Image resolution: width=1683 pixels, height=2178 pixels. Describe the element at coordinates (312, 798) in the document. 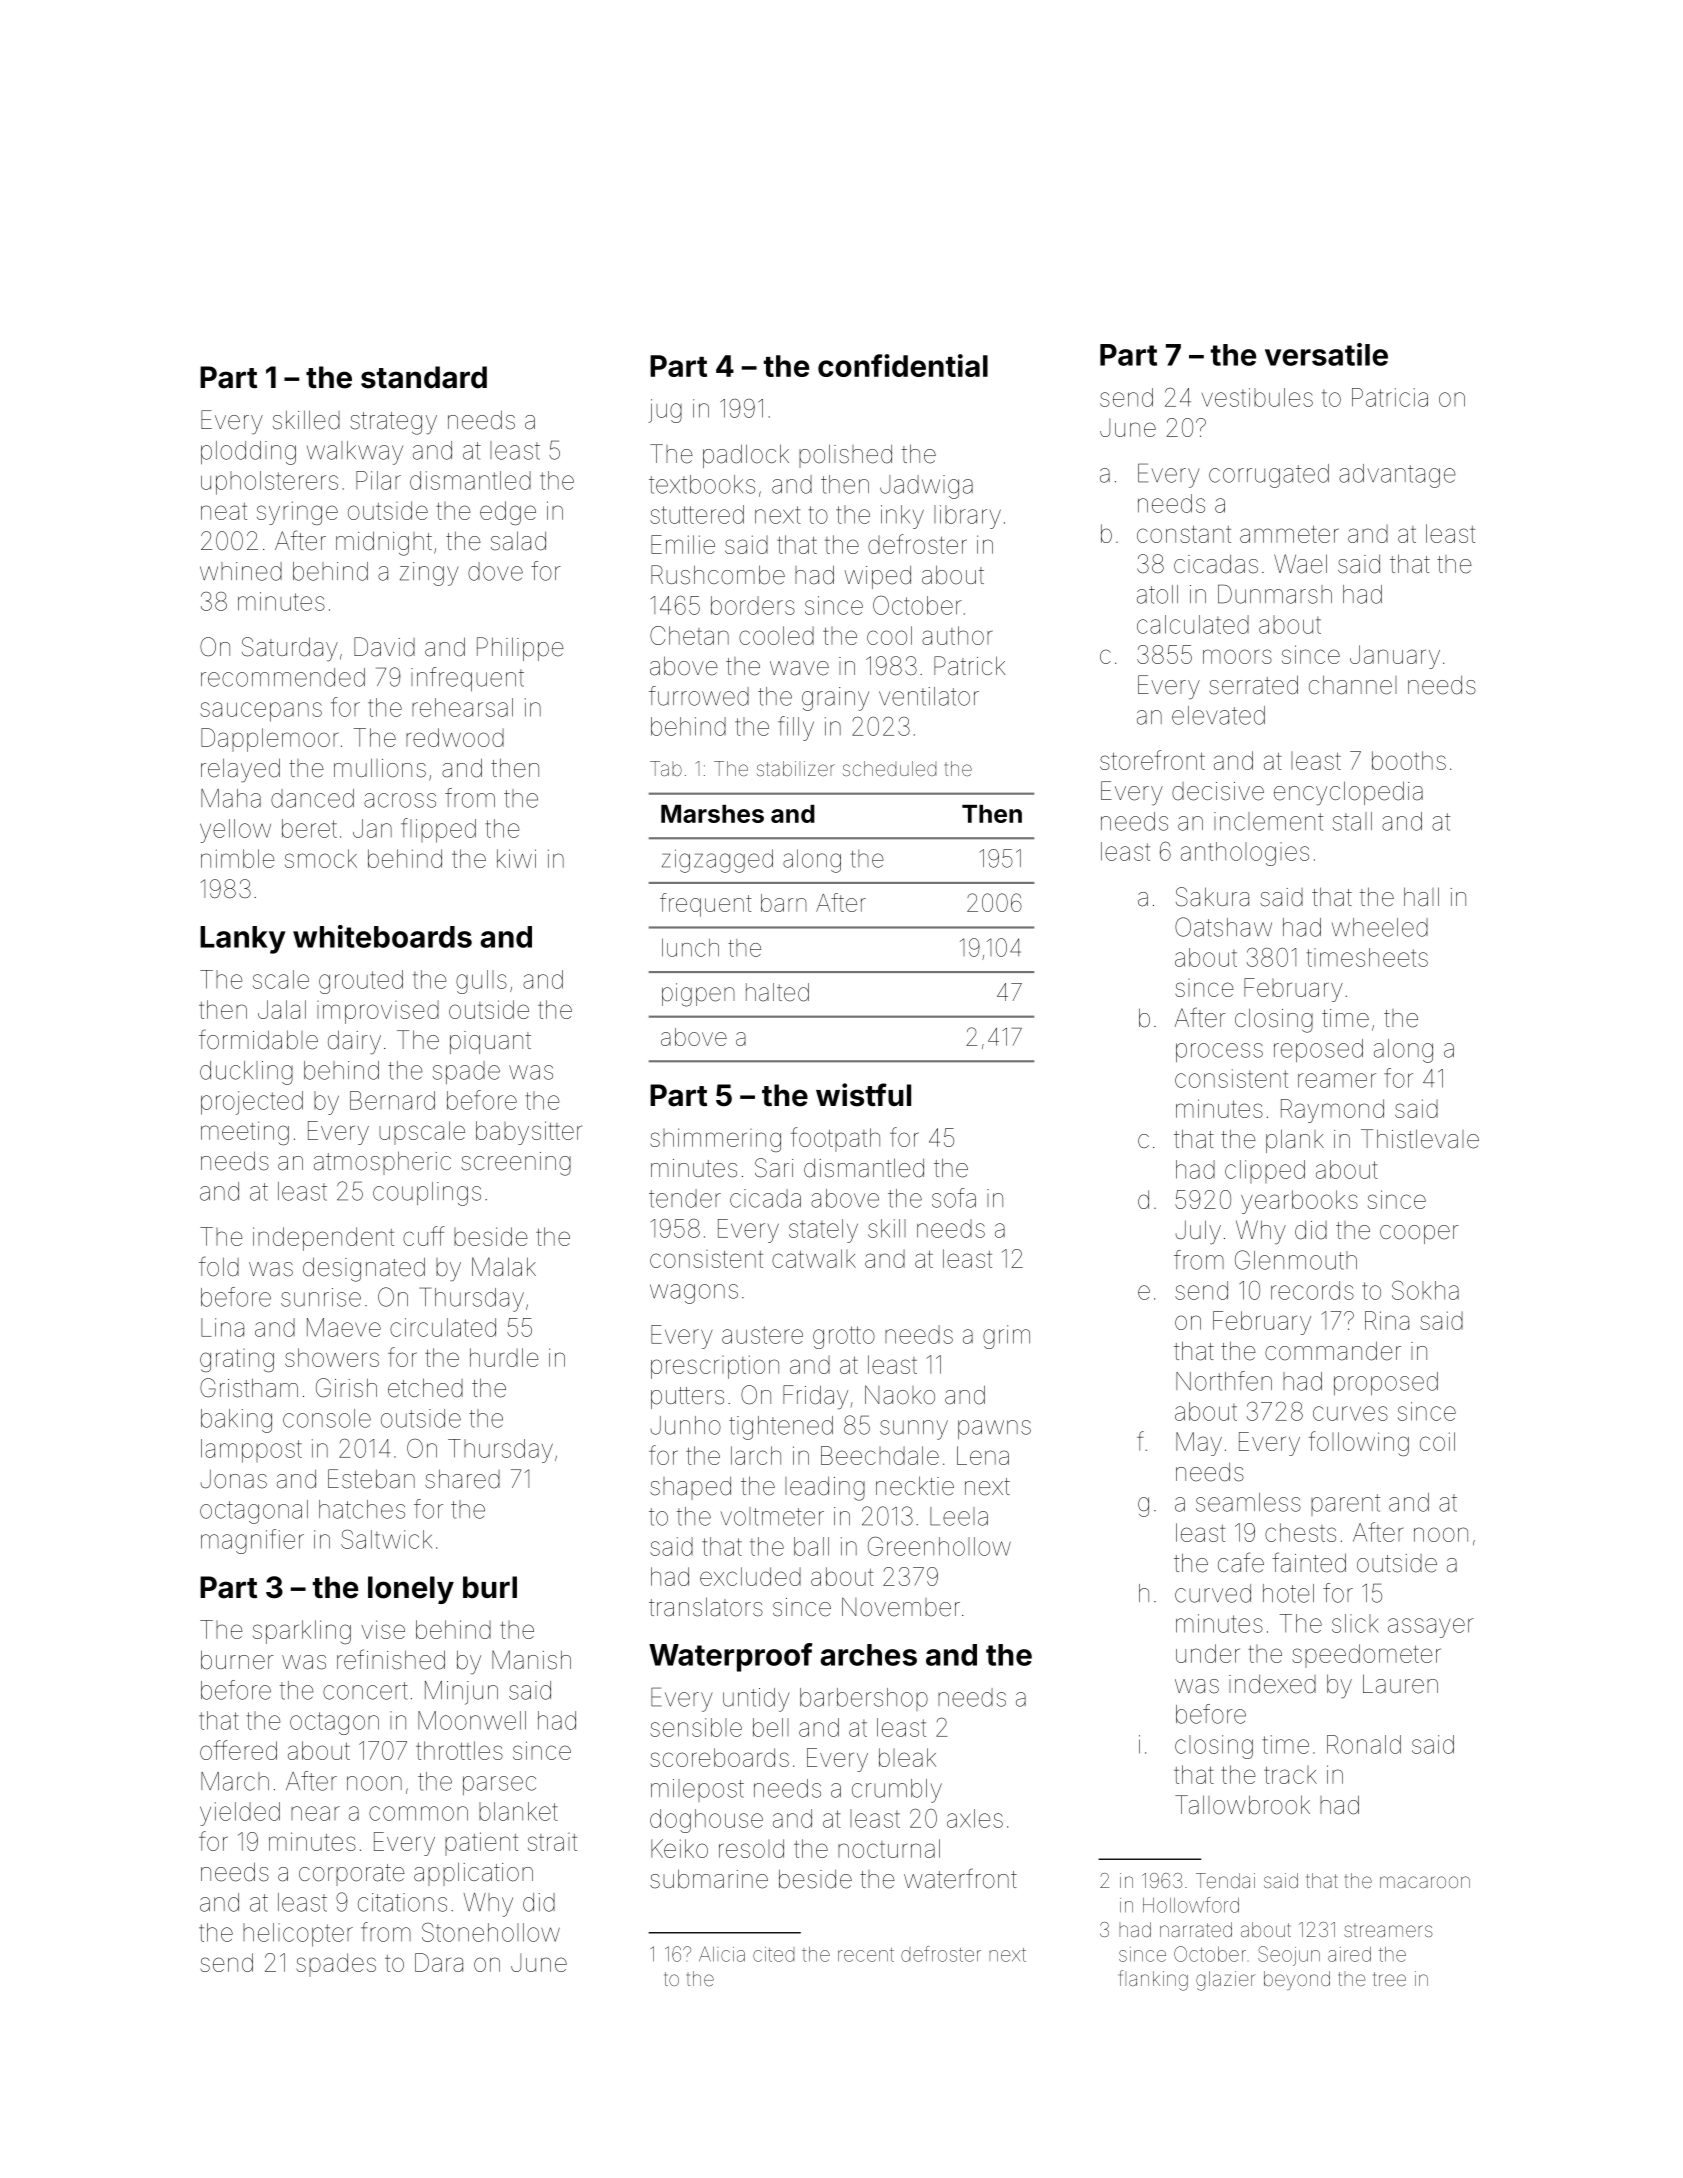

I see `danced` at that location.
